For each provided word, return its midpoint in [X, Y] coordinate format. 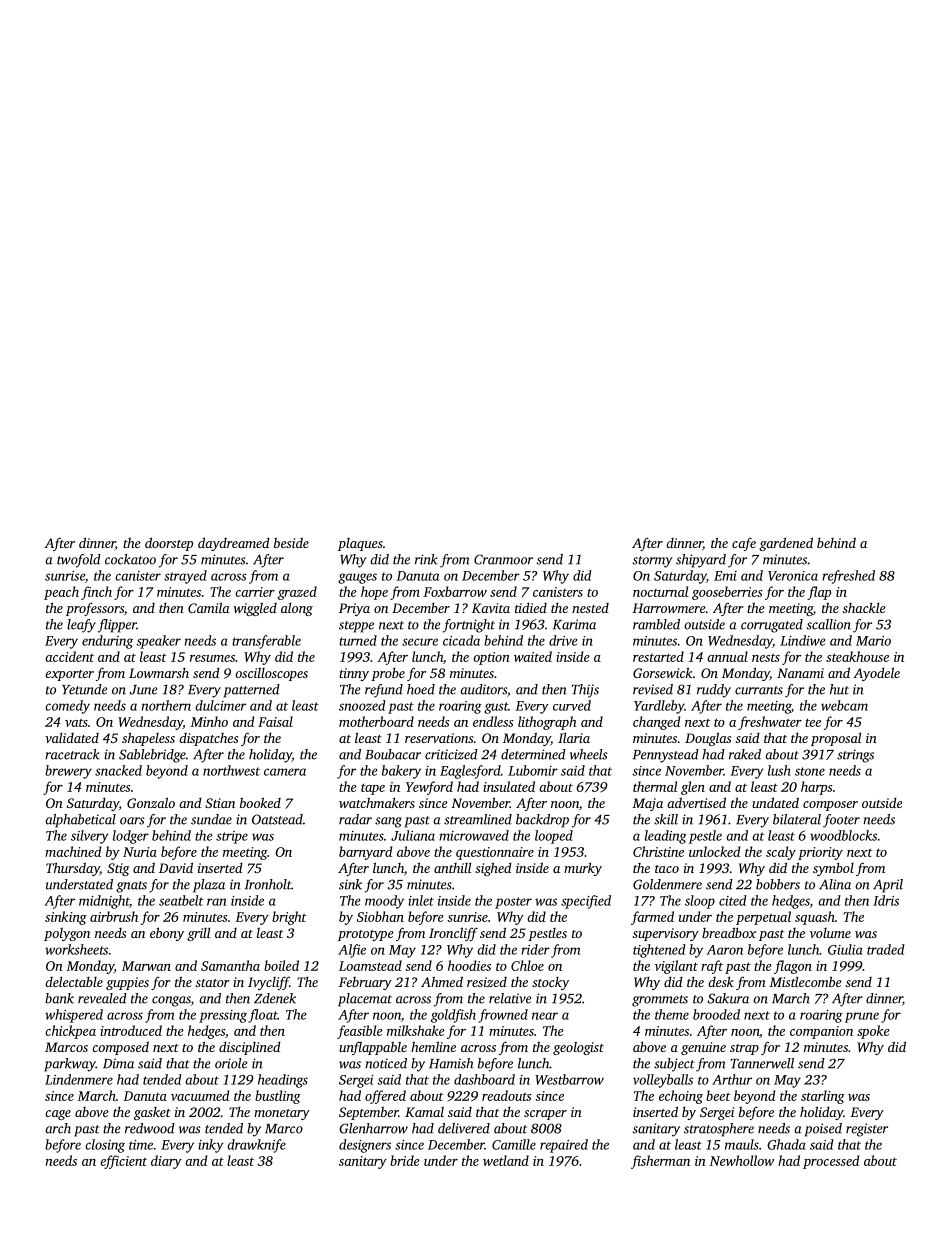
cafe [744, 544]
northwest [231, 770]
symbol [833, 869]
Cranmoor [503, 559]
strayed [185, 577]
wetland [506, 1160]
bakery [401, 772]
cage [58, 1115]
